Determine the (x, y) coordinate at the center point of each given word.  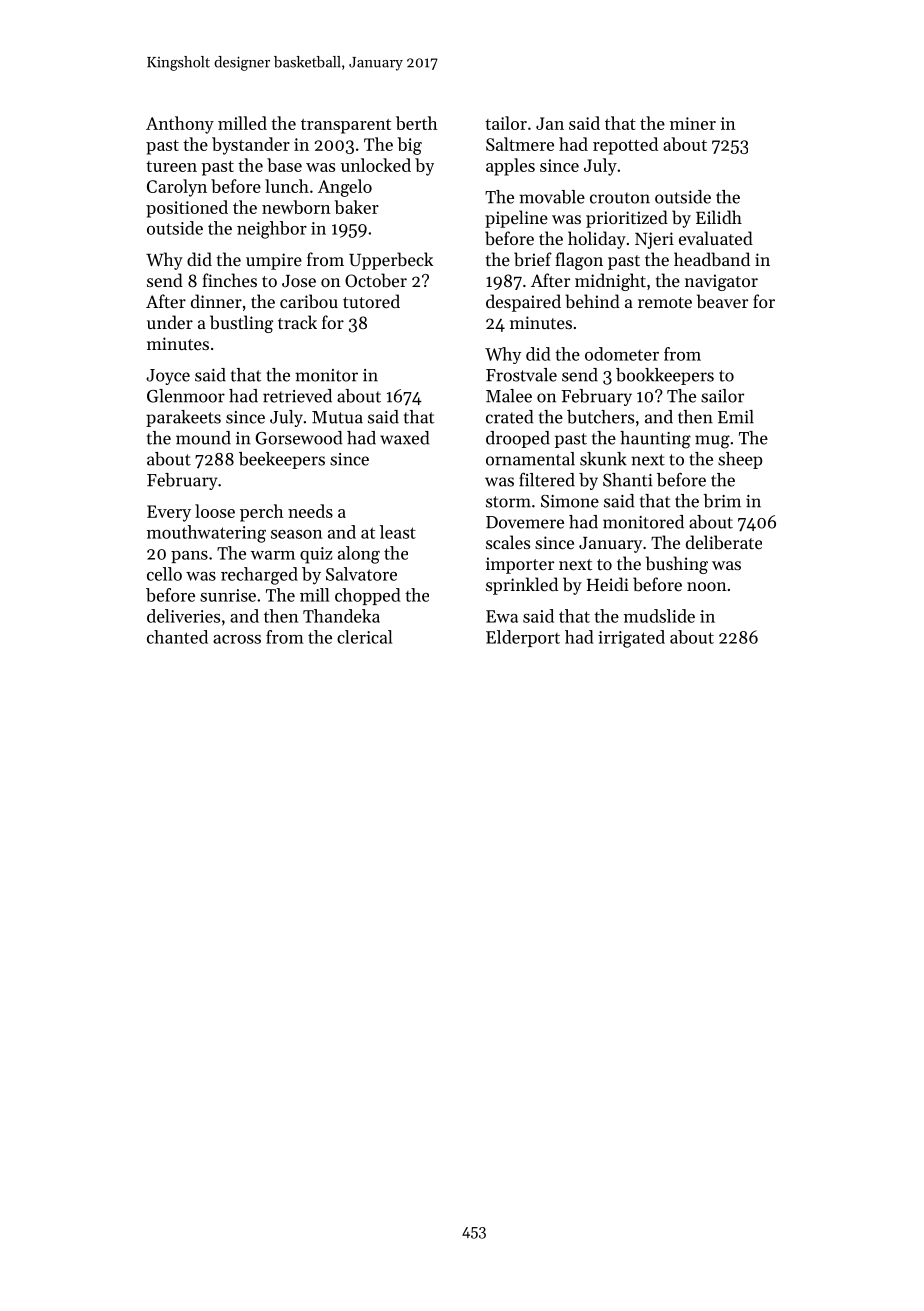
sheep (740, 460)
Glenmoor (186, 396)
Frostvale (521, 375)
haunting (655, 440)
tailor (506, 123)
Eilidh (719, 217)
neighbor (272, 230)
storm (508, 502)
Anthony (180, 125)
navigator (721, 282)
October (376, 280)
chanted (177, 637)
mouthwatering (206, 534)
